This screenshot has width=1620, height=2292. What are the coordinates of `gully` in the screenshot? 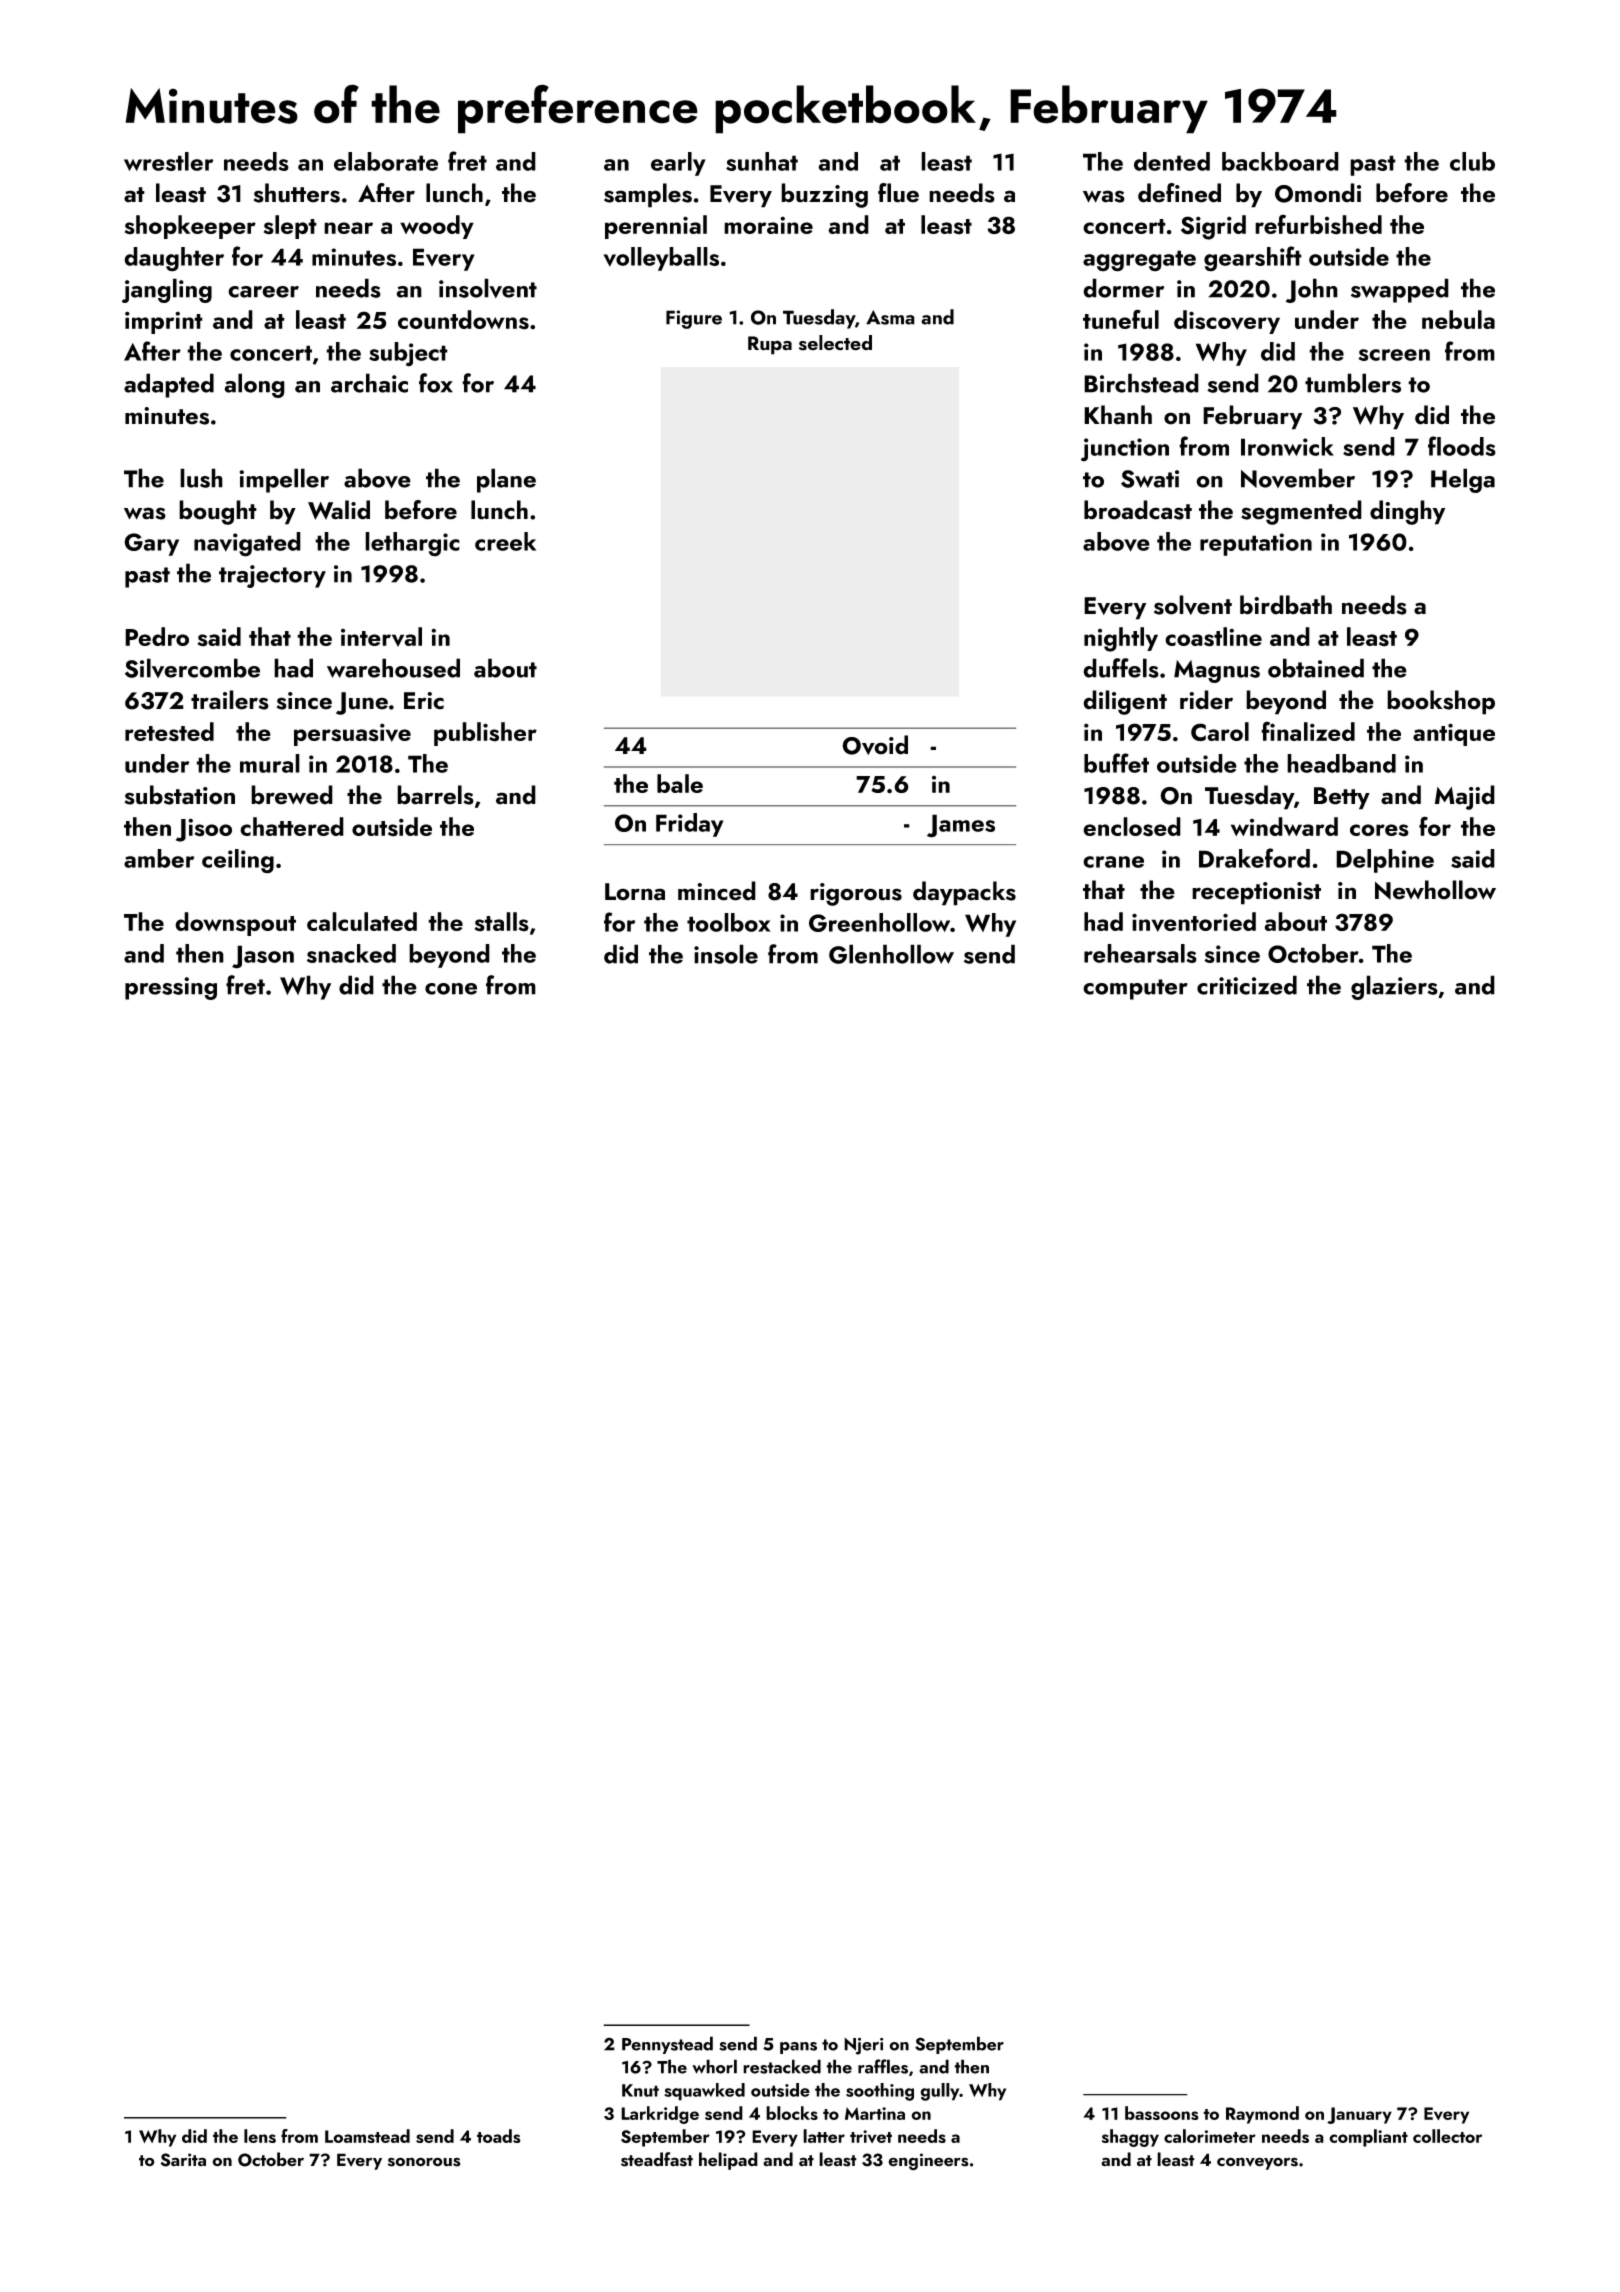 It's located at (940, 2092).
